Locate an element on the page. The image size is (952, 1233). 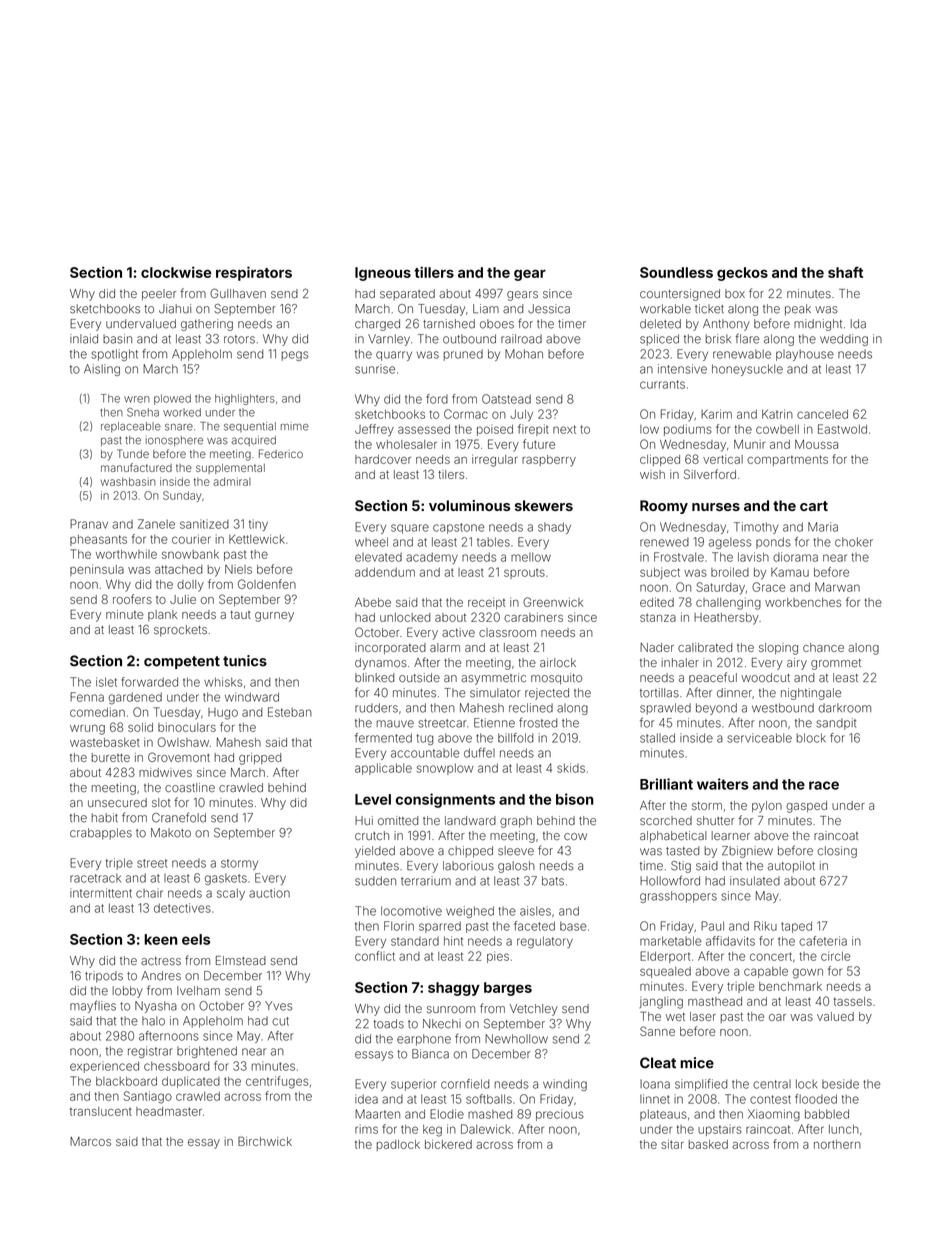
bickered is located at coordinates (448, 1144).
